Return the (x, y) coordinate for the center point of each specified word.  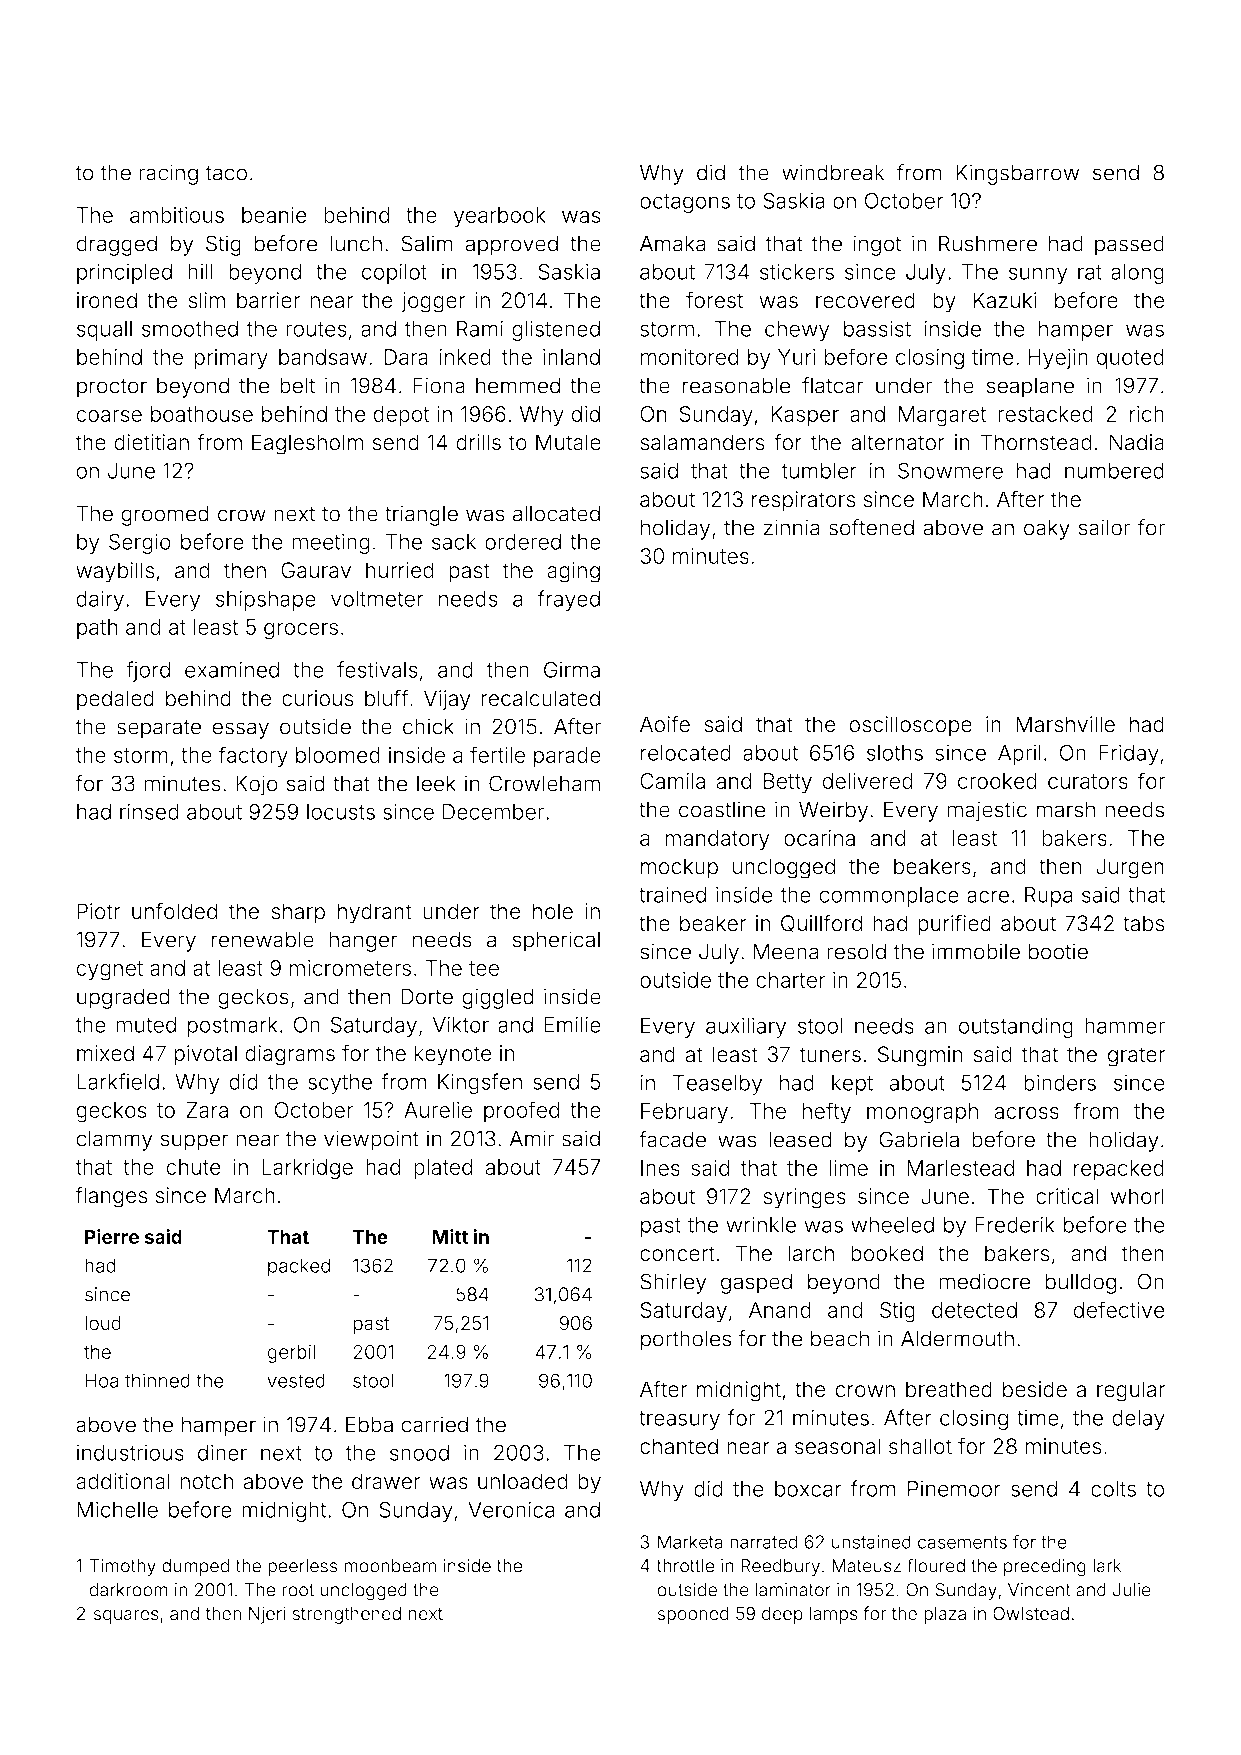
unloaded (523, 1481)
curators (1088, 781)
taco (226, 173)
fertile (497, 754)
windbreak (833, 172)
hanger (363, 941)
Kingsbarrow (1017, 174)
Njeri (267, 1615)
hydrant (375, 913)
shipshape (266, 601)
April (1019, 755)
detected (974, 1310)
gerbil (291, 1354)
